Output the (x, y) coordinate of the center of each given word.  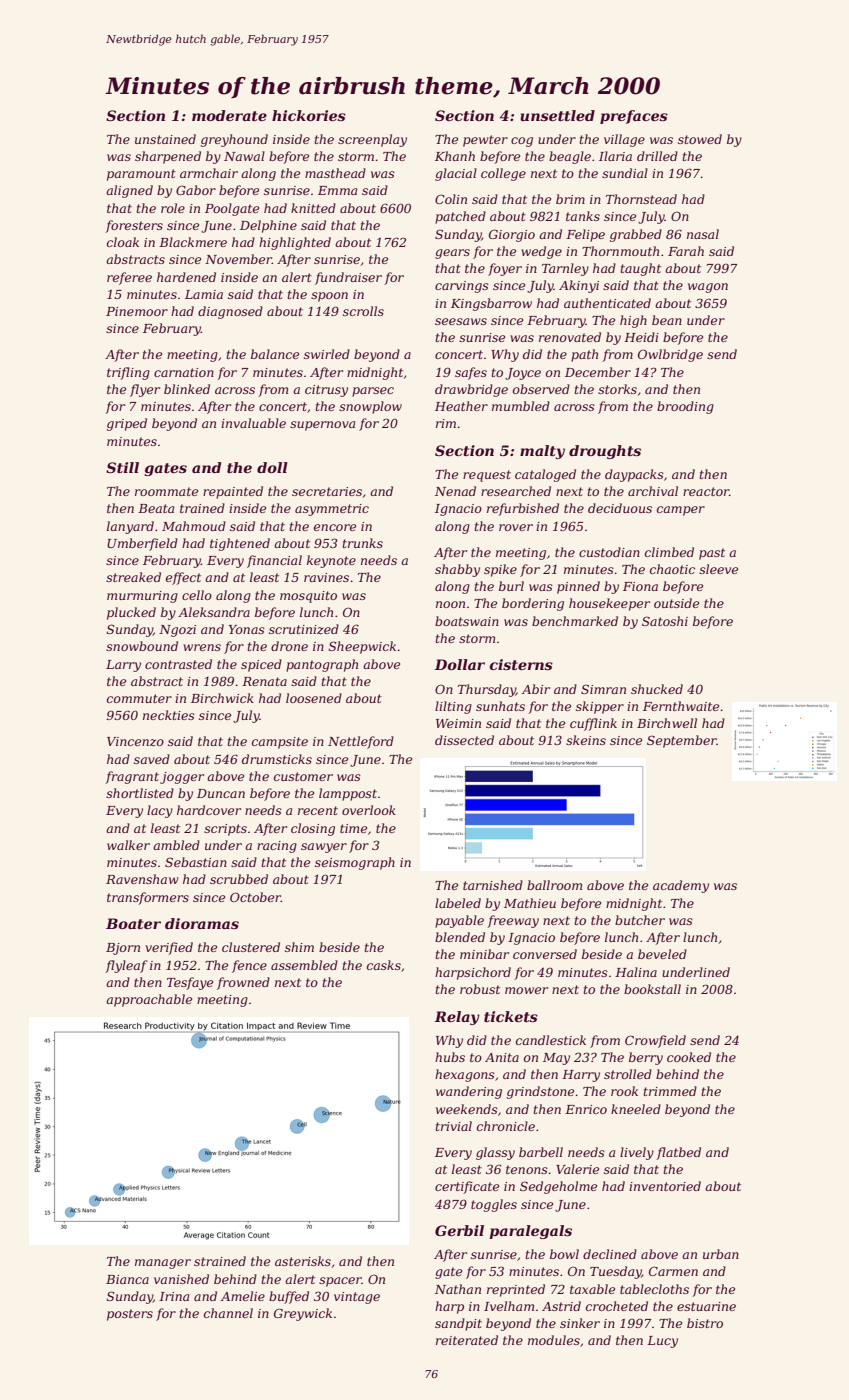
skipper (600, 707)
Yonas (247, 629)
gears (452, 254)
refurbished (523, 509)
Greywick (303, 1314)
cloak (123, 242)
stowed (700, 139)
